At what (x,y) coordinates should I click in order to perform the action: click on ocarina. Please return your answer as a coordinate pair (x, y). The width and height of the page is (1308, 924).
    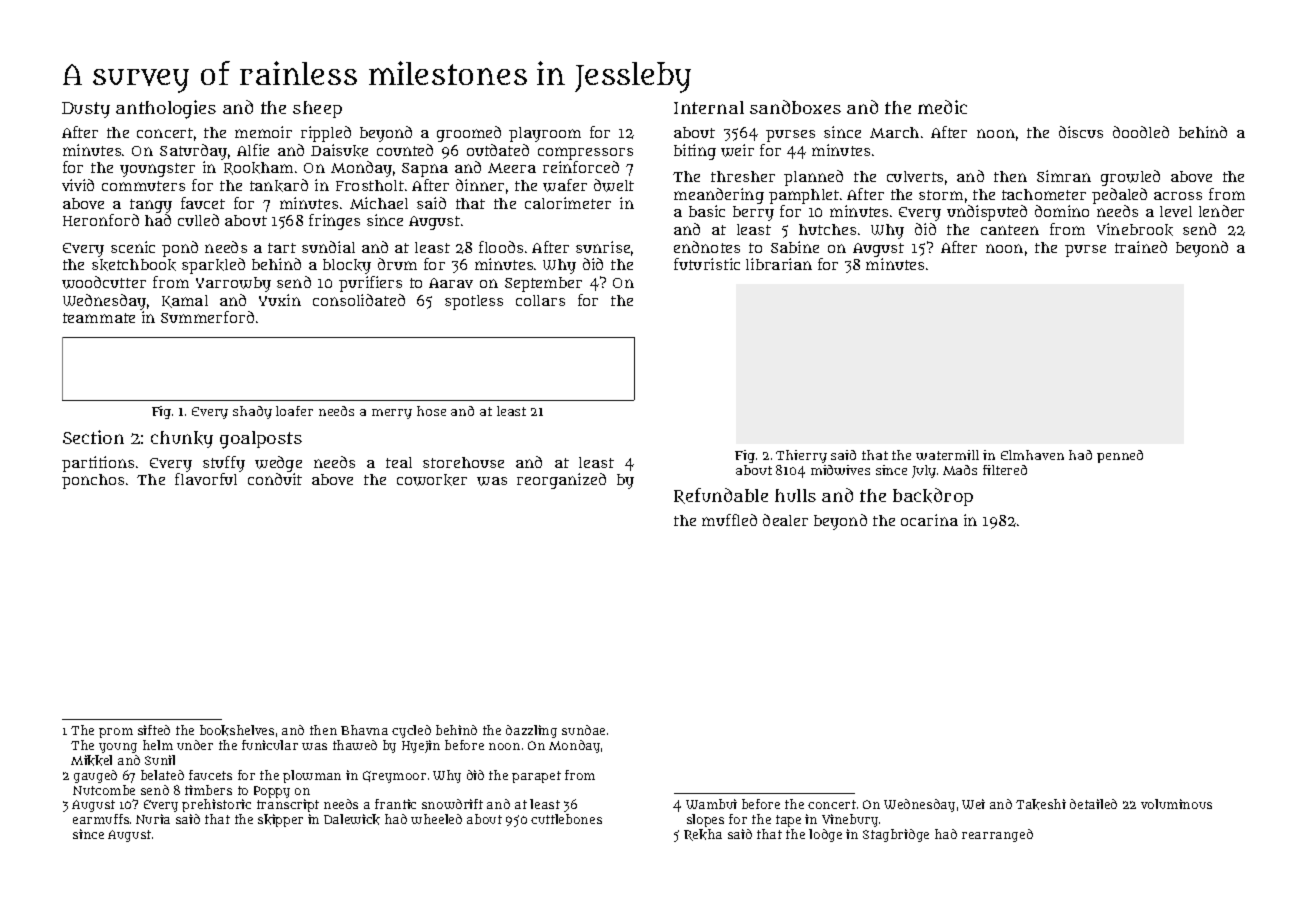
    Looking at the image, I should click on (929, 520).
